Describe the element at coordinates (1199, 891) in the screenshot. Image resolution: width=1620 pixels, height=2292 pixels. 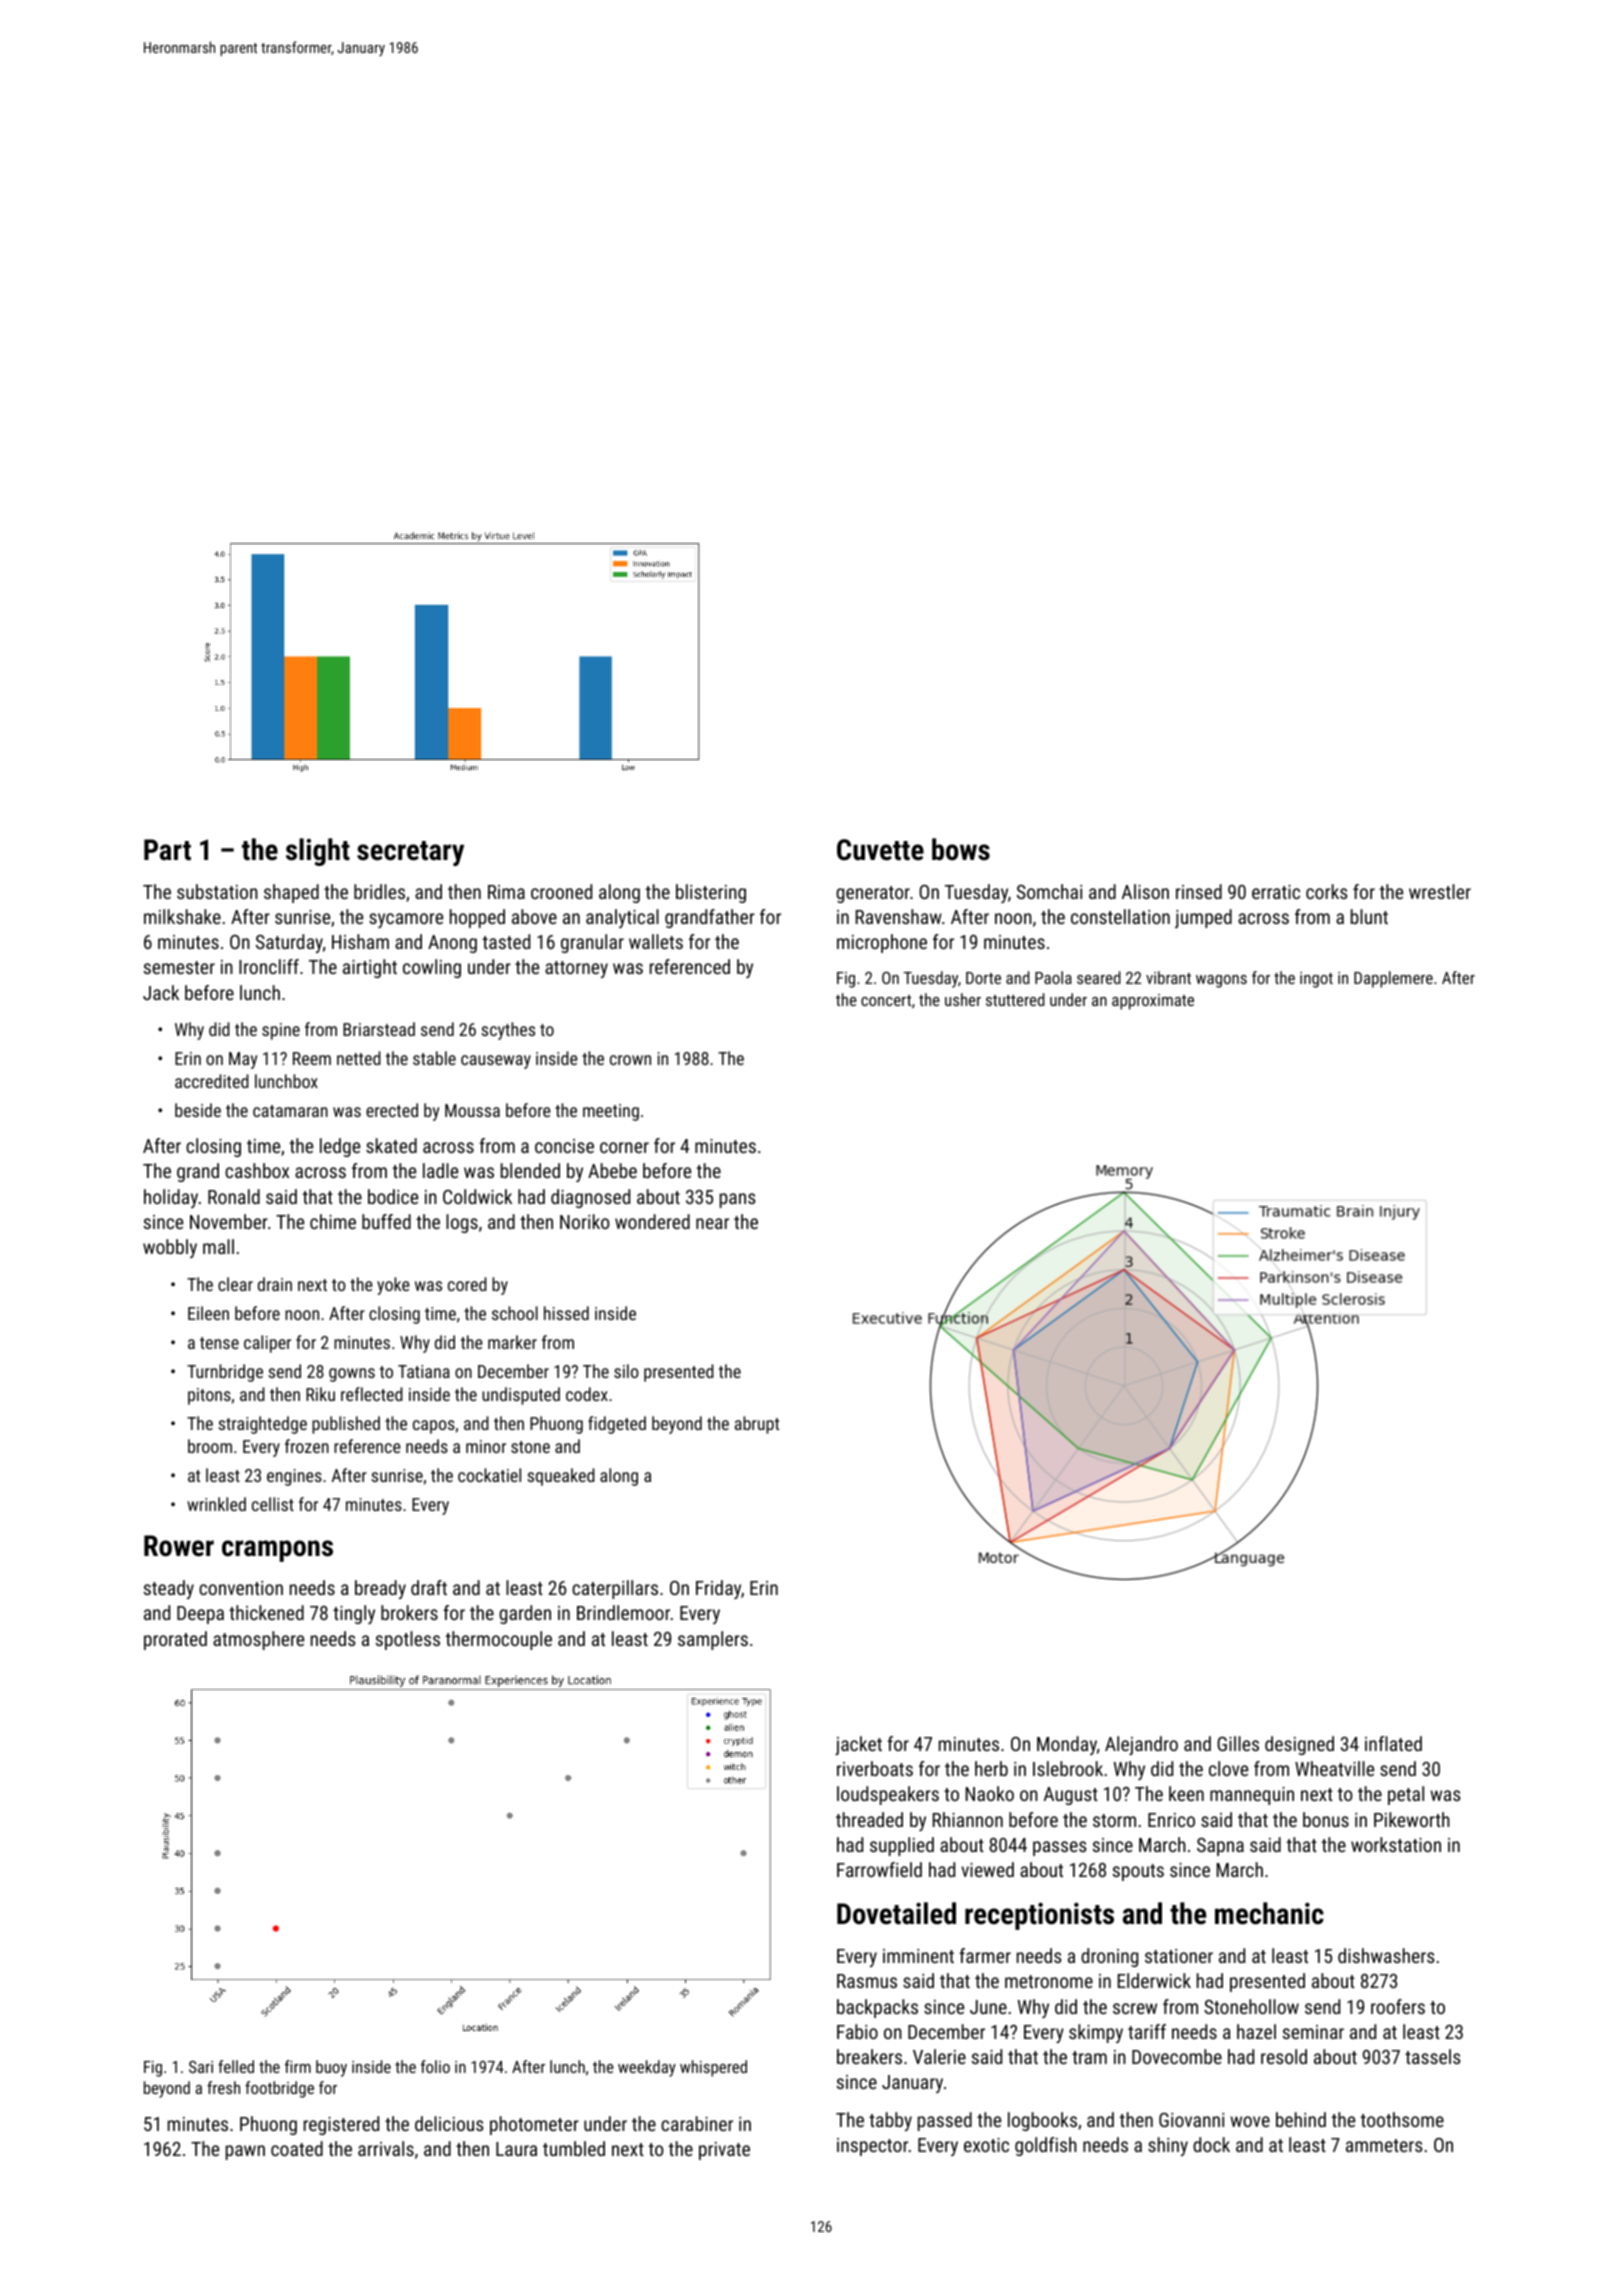
I see `rinsed` at that location.
